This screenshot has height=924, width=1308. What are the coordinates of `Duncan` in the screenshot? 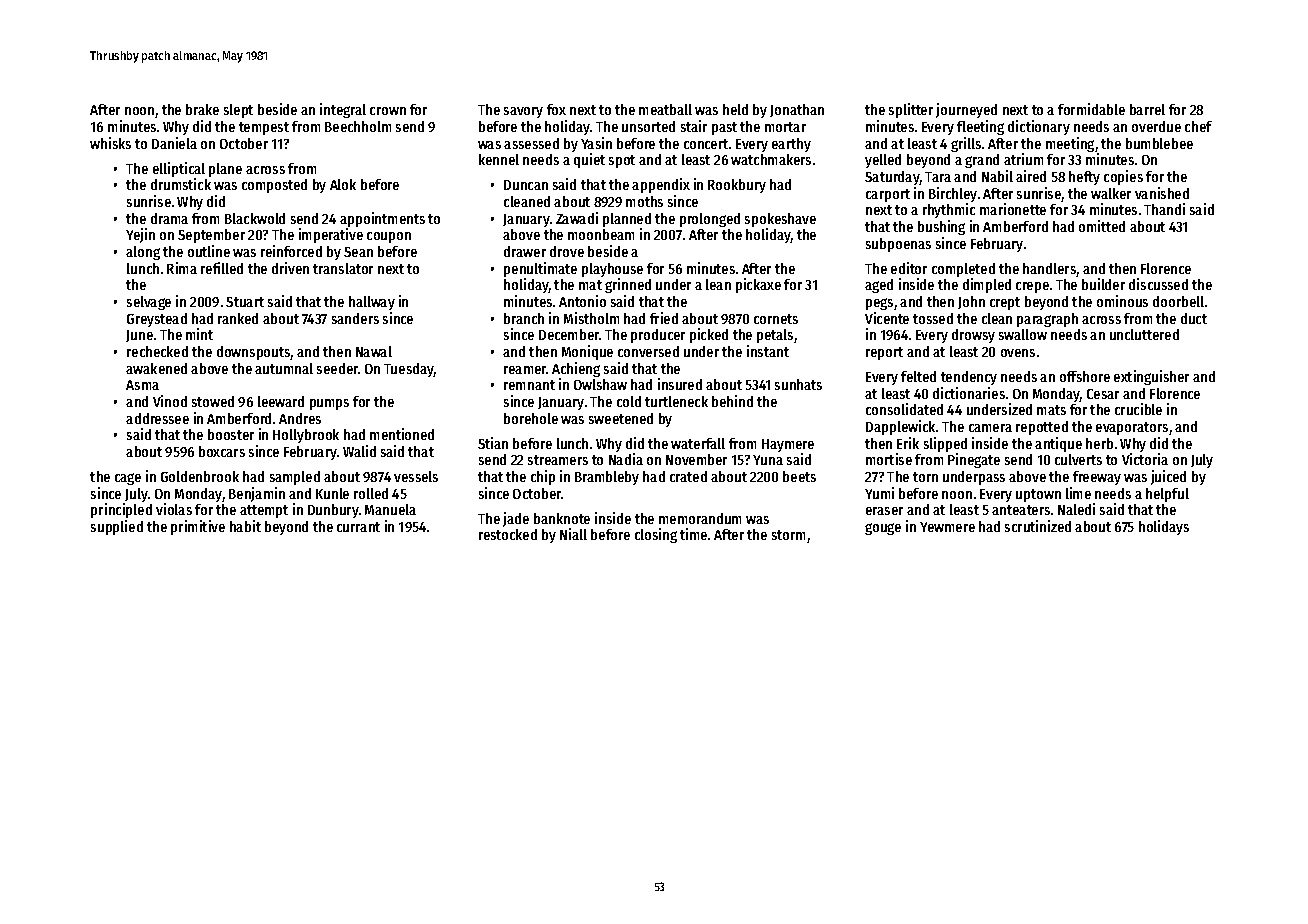 It's located at (526, 185).
